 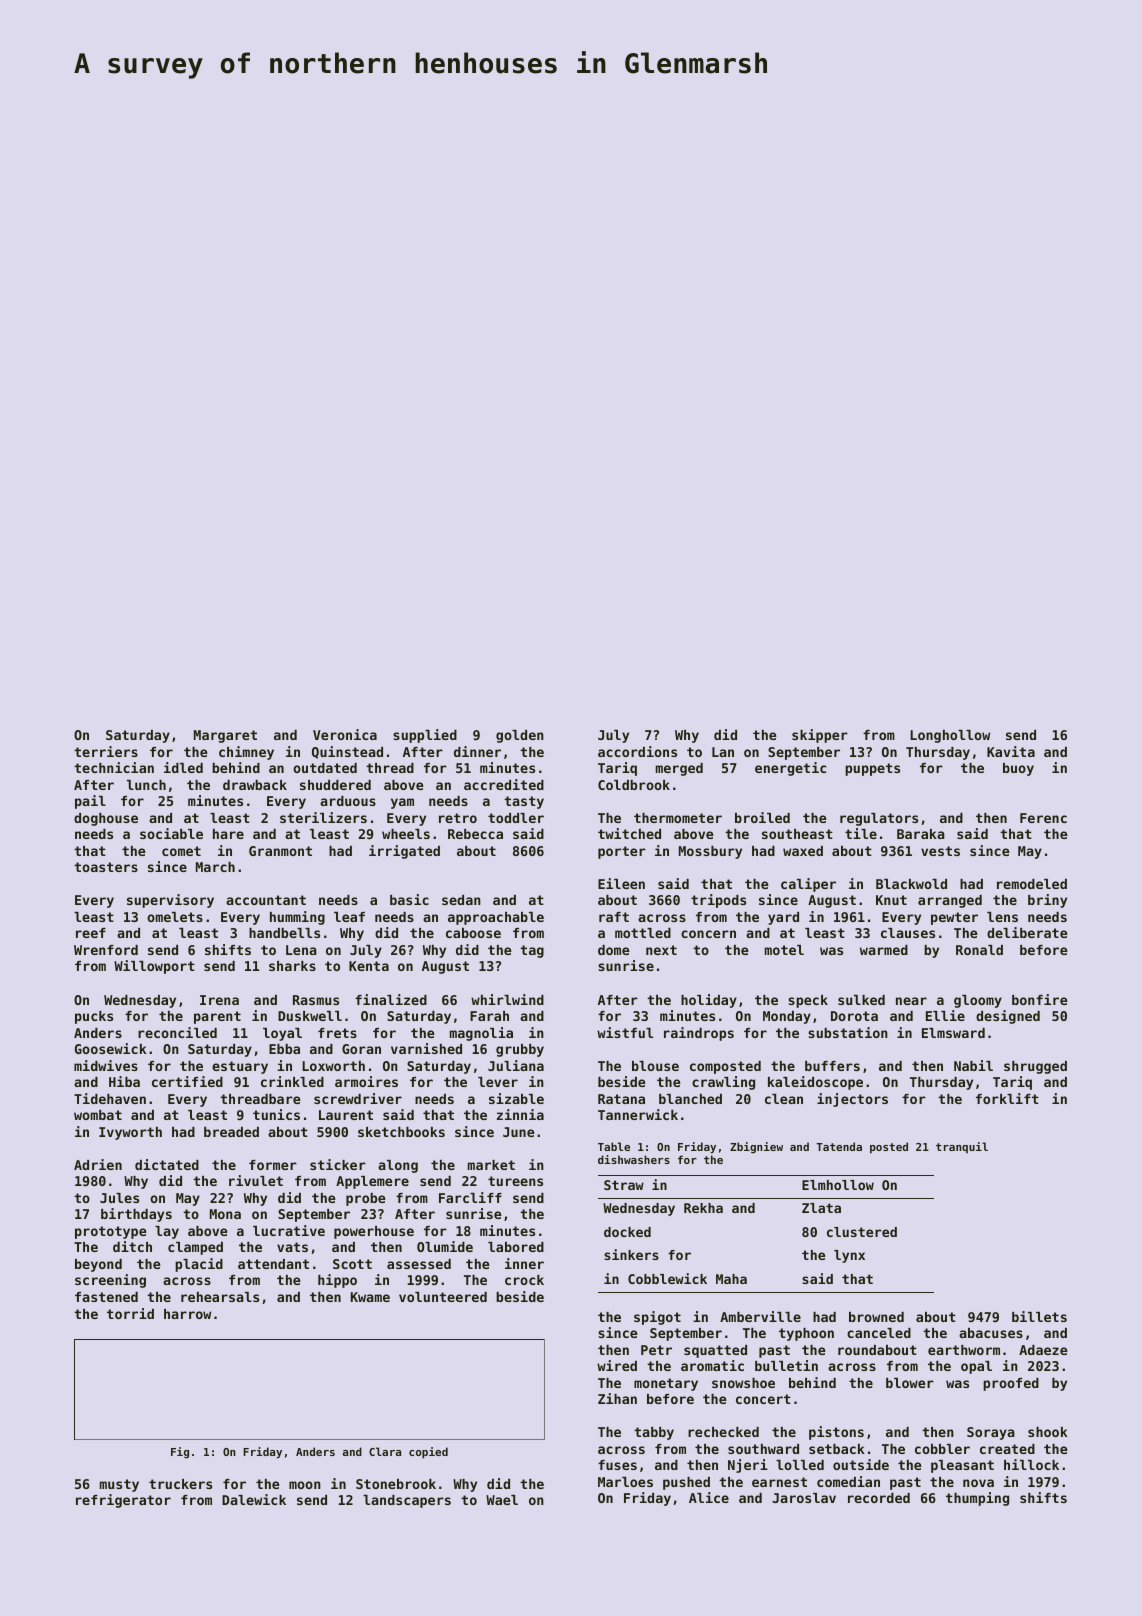 What do you see at coordinates (90, 802) in the screenshot?
I see `pail` at bounding box center [90, 802].
